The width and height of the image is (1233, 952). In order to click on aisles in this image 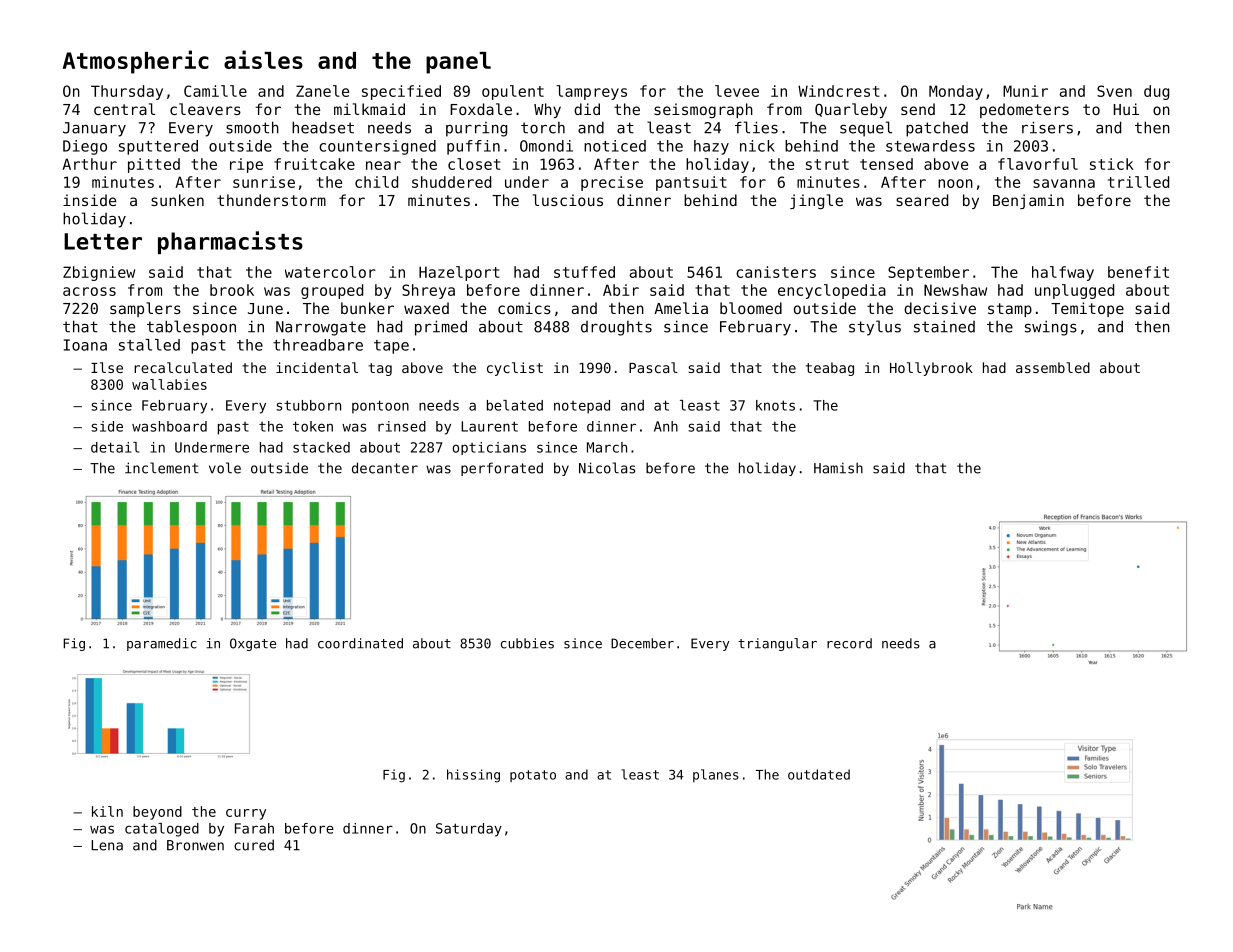, I will do `click(263, 59)`.
